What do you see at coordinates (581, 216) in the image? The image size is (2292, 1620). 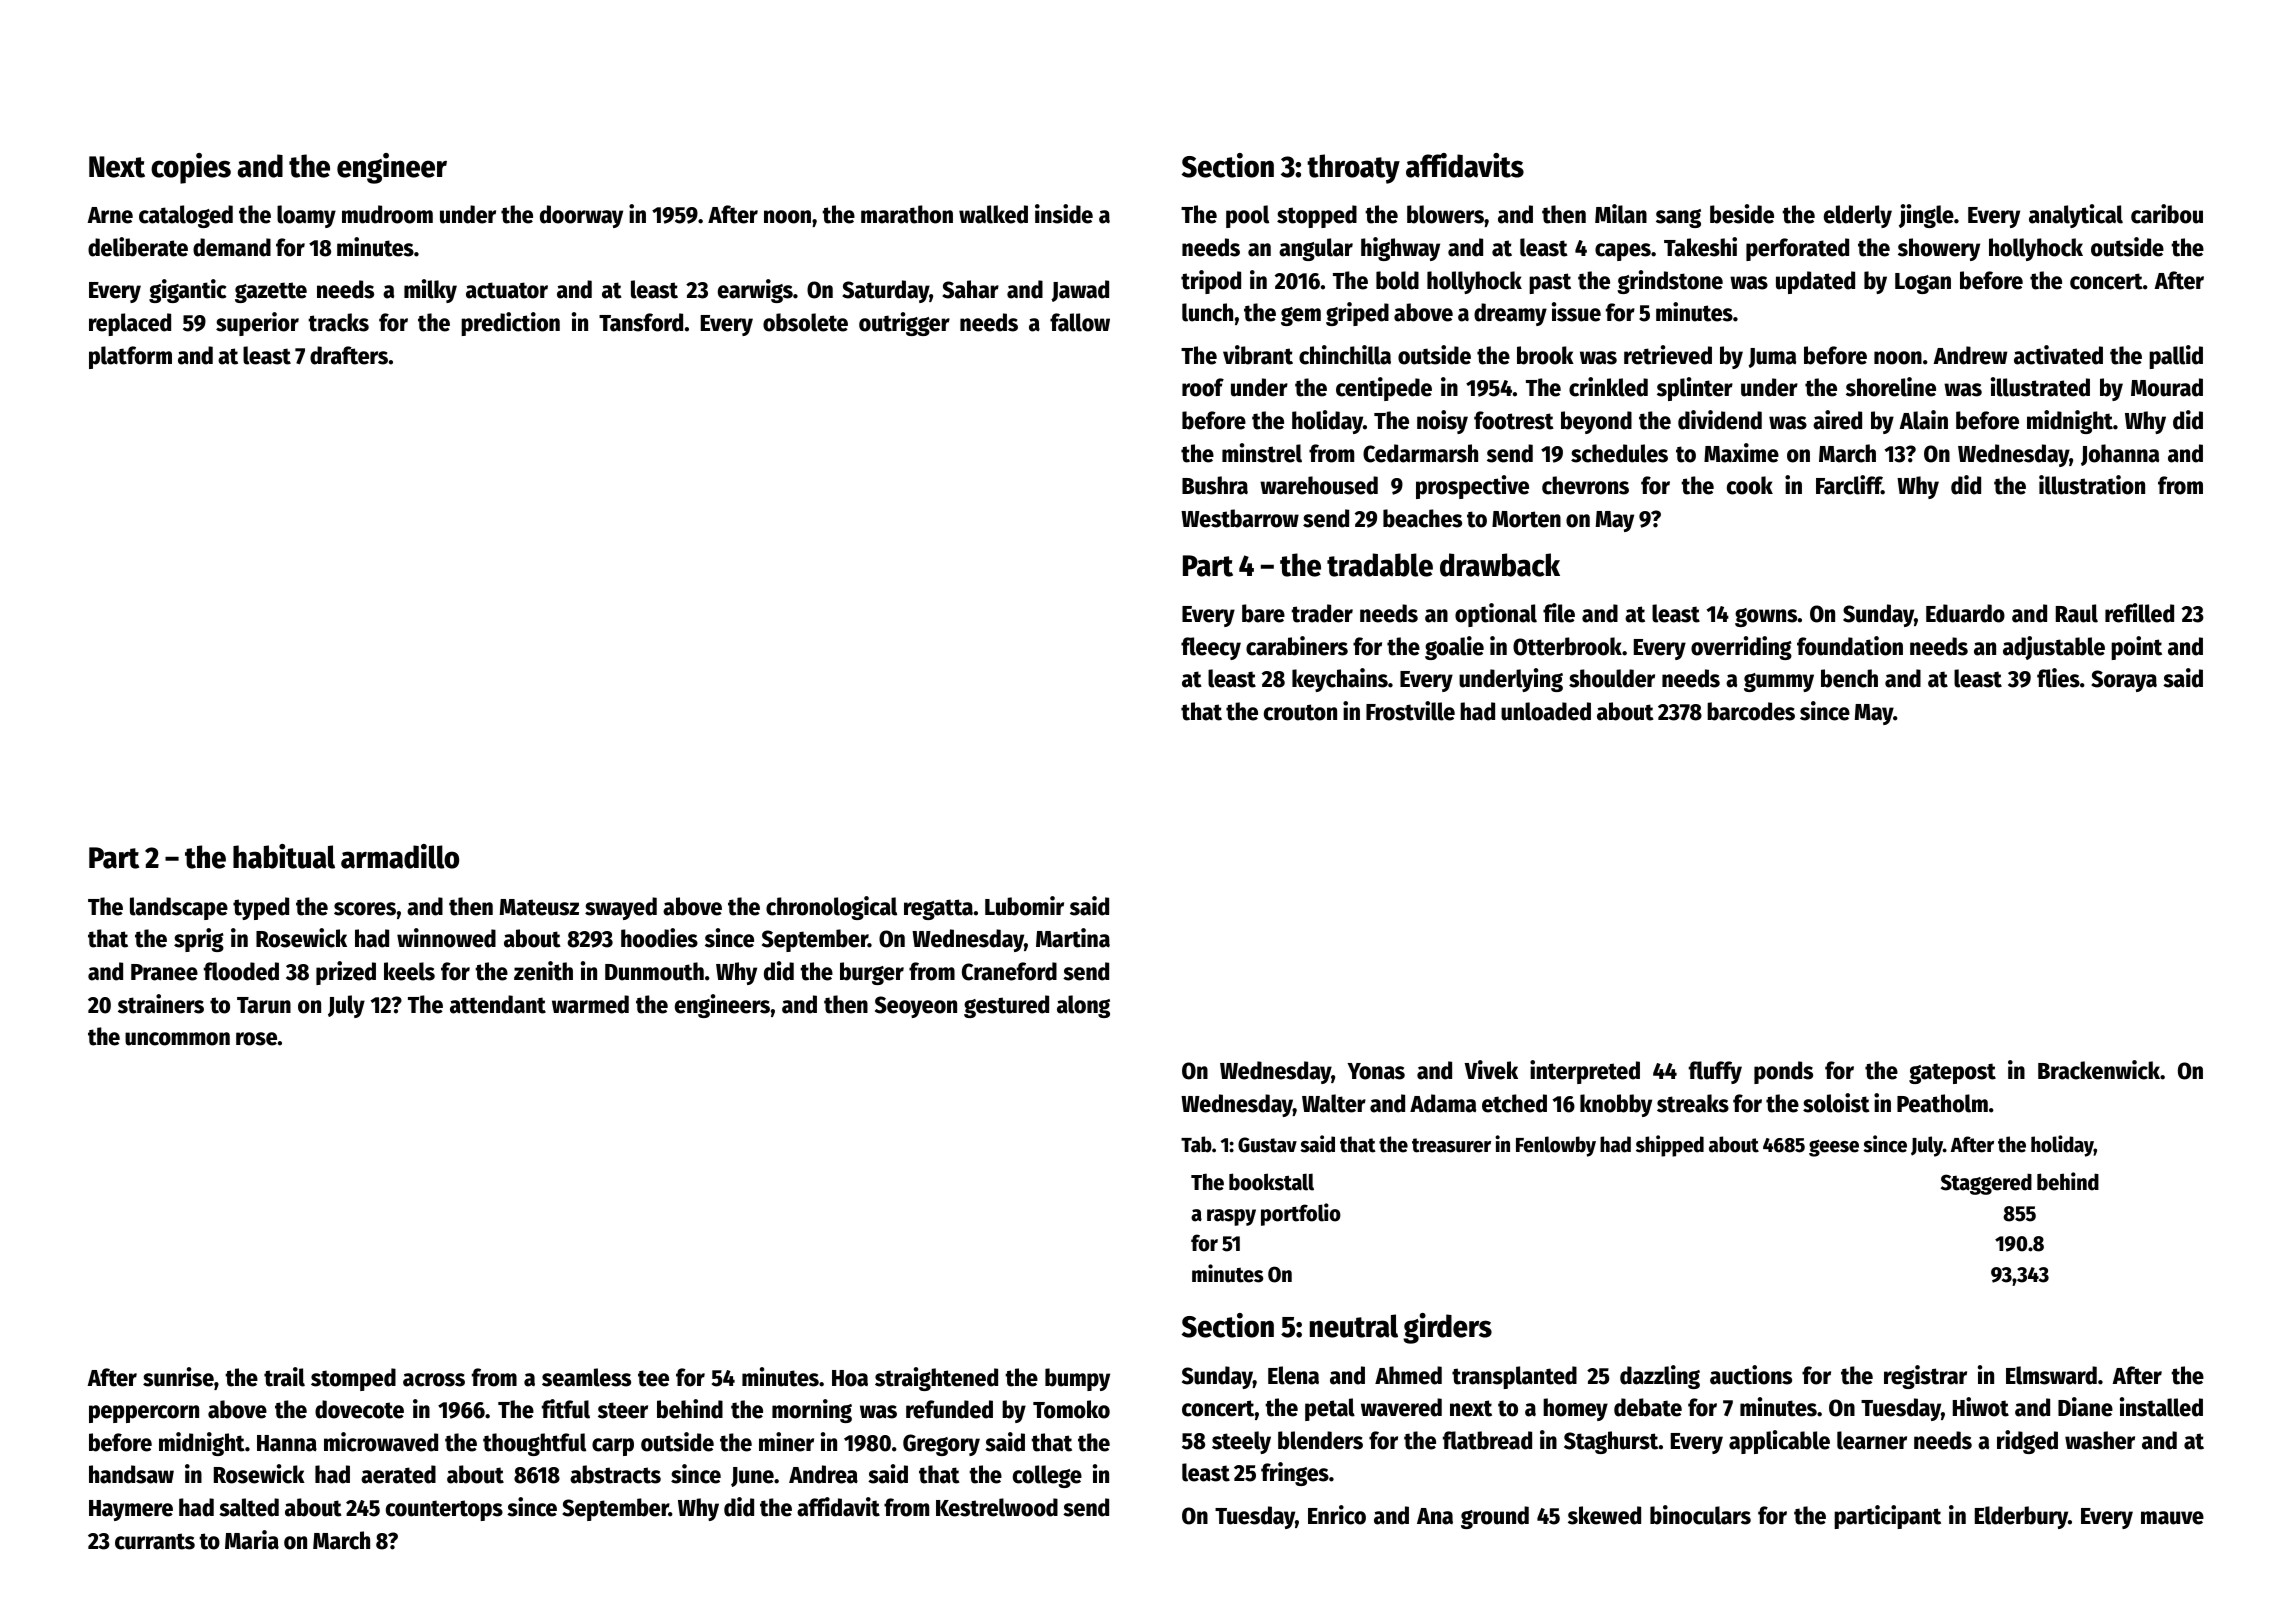 I see `doorway` at bounding box center [581, 216].
